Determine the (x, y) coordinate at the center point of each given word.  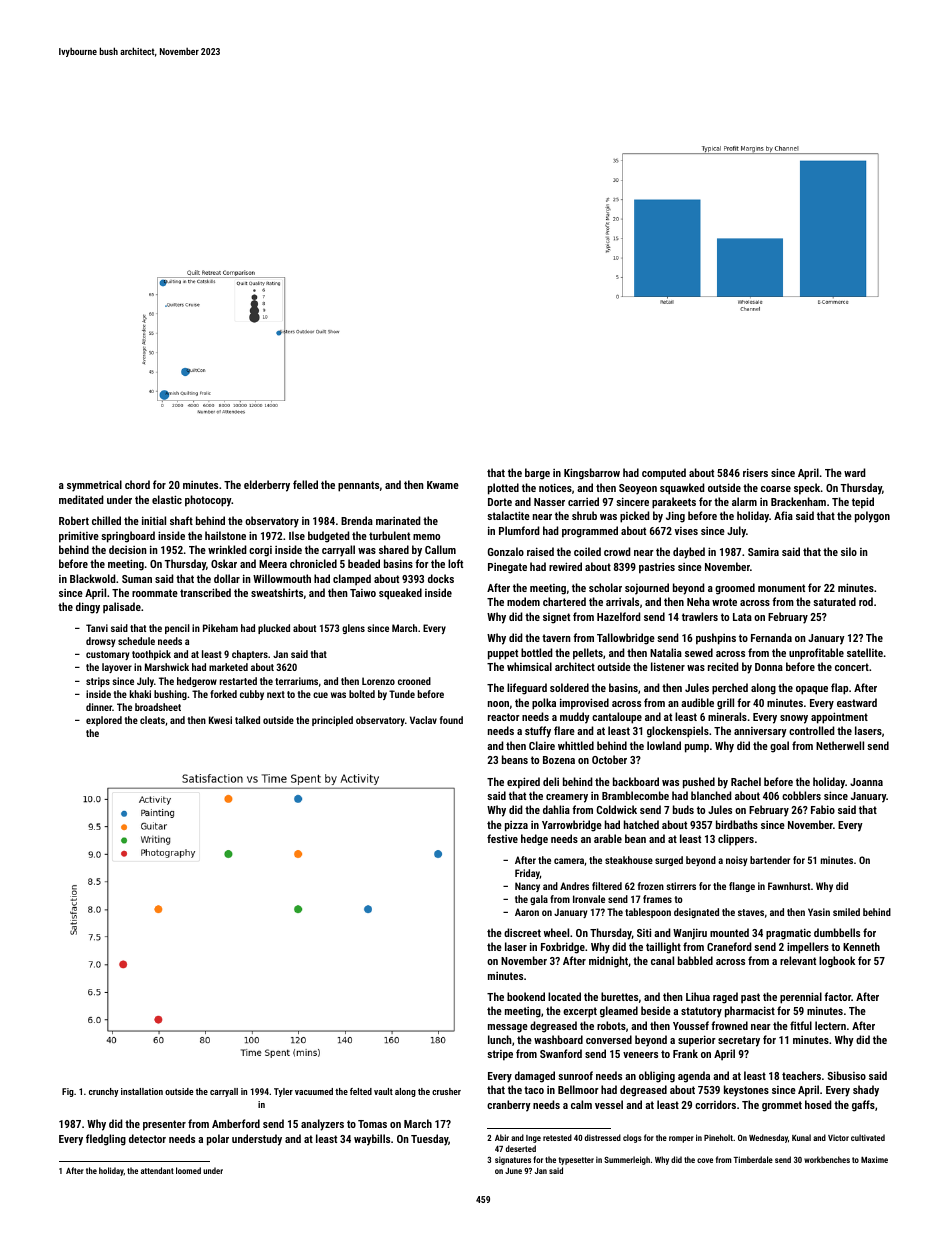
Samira (763, 552)
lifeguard (527, 689)
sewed (699, 652)
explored (104, 721)
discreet (522, 932)
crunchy (103, 1092)
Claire (542, 745)
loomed (188, 1170)
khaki (140, 694)
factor (837, 996)
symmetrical (94, 486)
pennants (358, 486)
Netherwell (840, 745)
